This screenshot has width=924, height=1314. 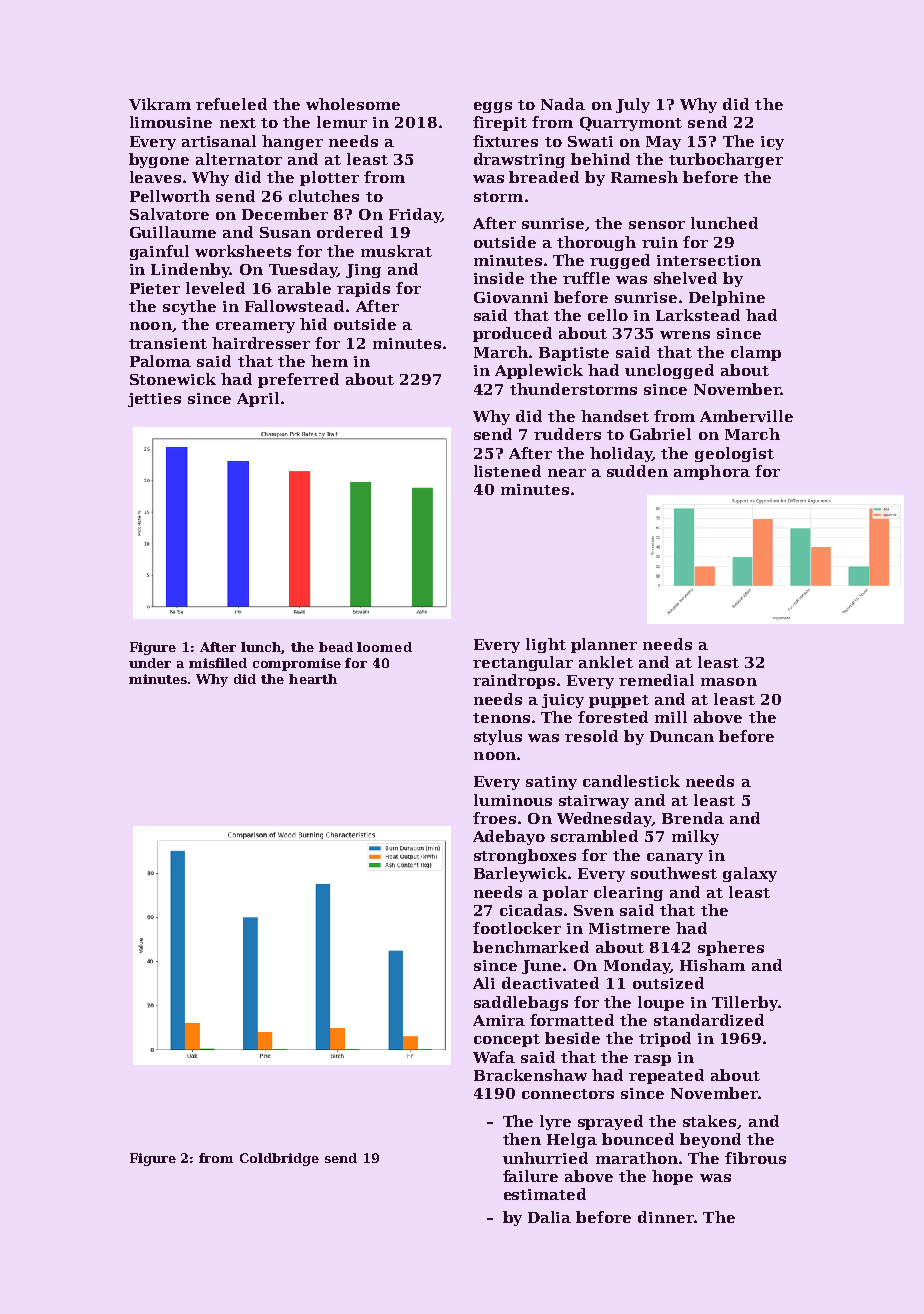 I want to click on mason, so click(x=729, y=682).
